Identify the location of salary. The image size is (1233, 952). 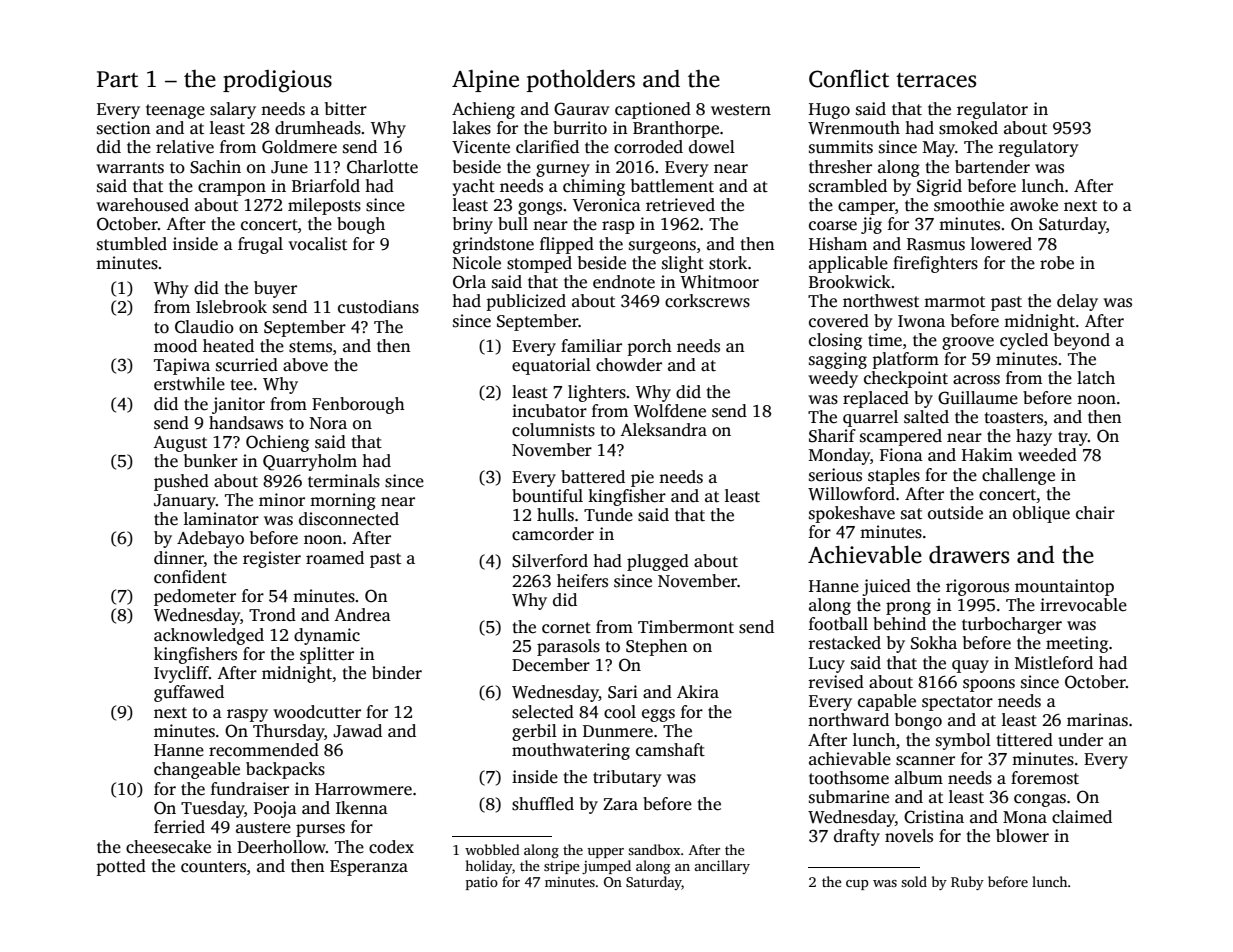
(233, 110).
